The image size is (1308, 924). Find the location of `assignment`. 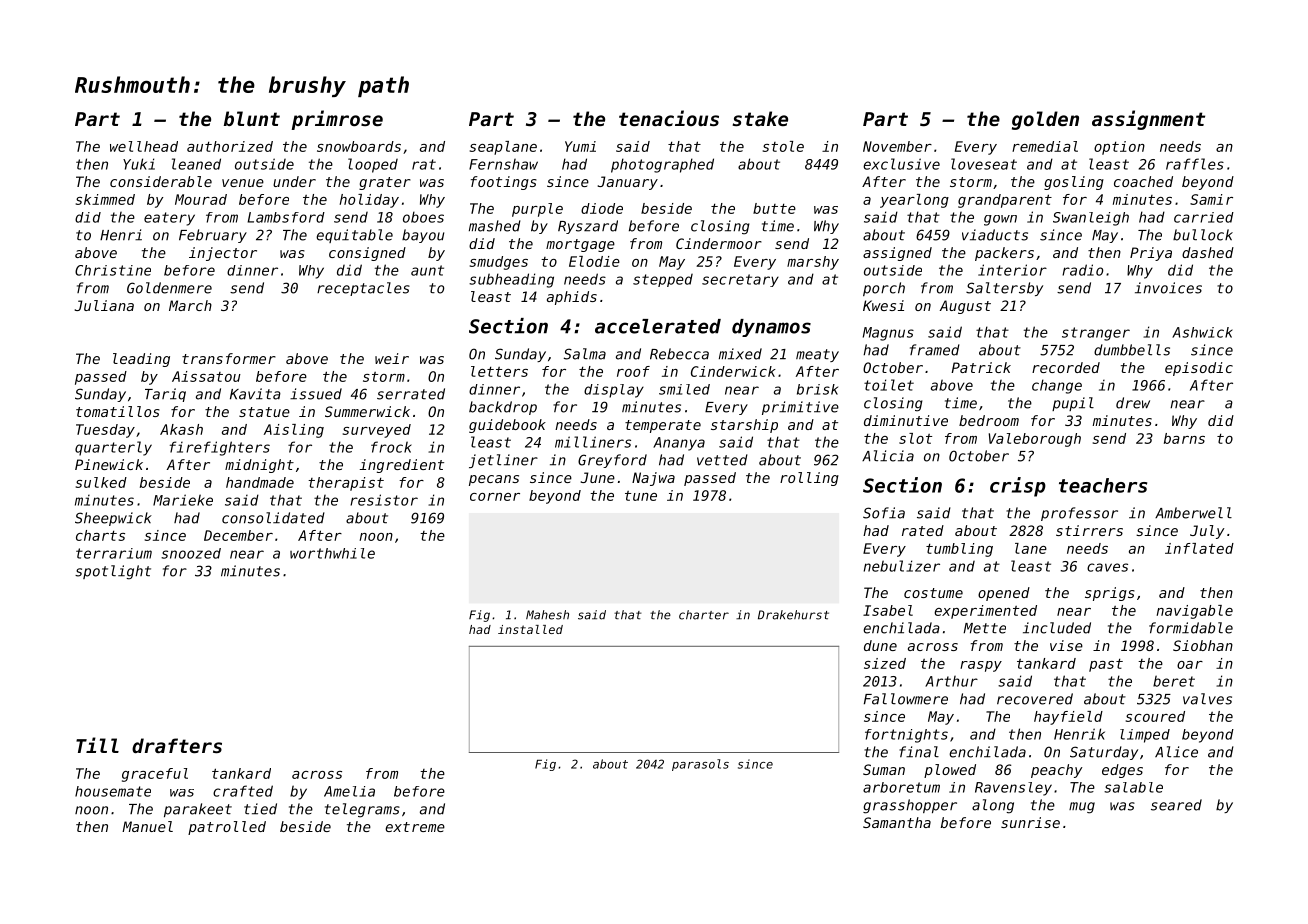

assignment is located at coordinates (1148, 120).
